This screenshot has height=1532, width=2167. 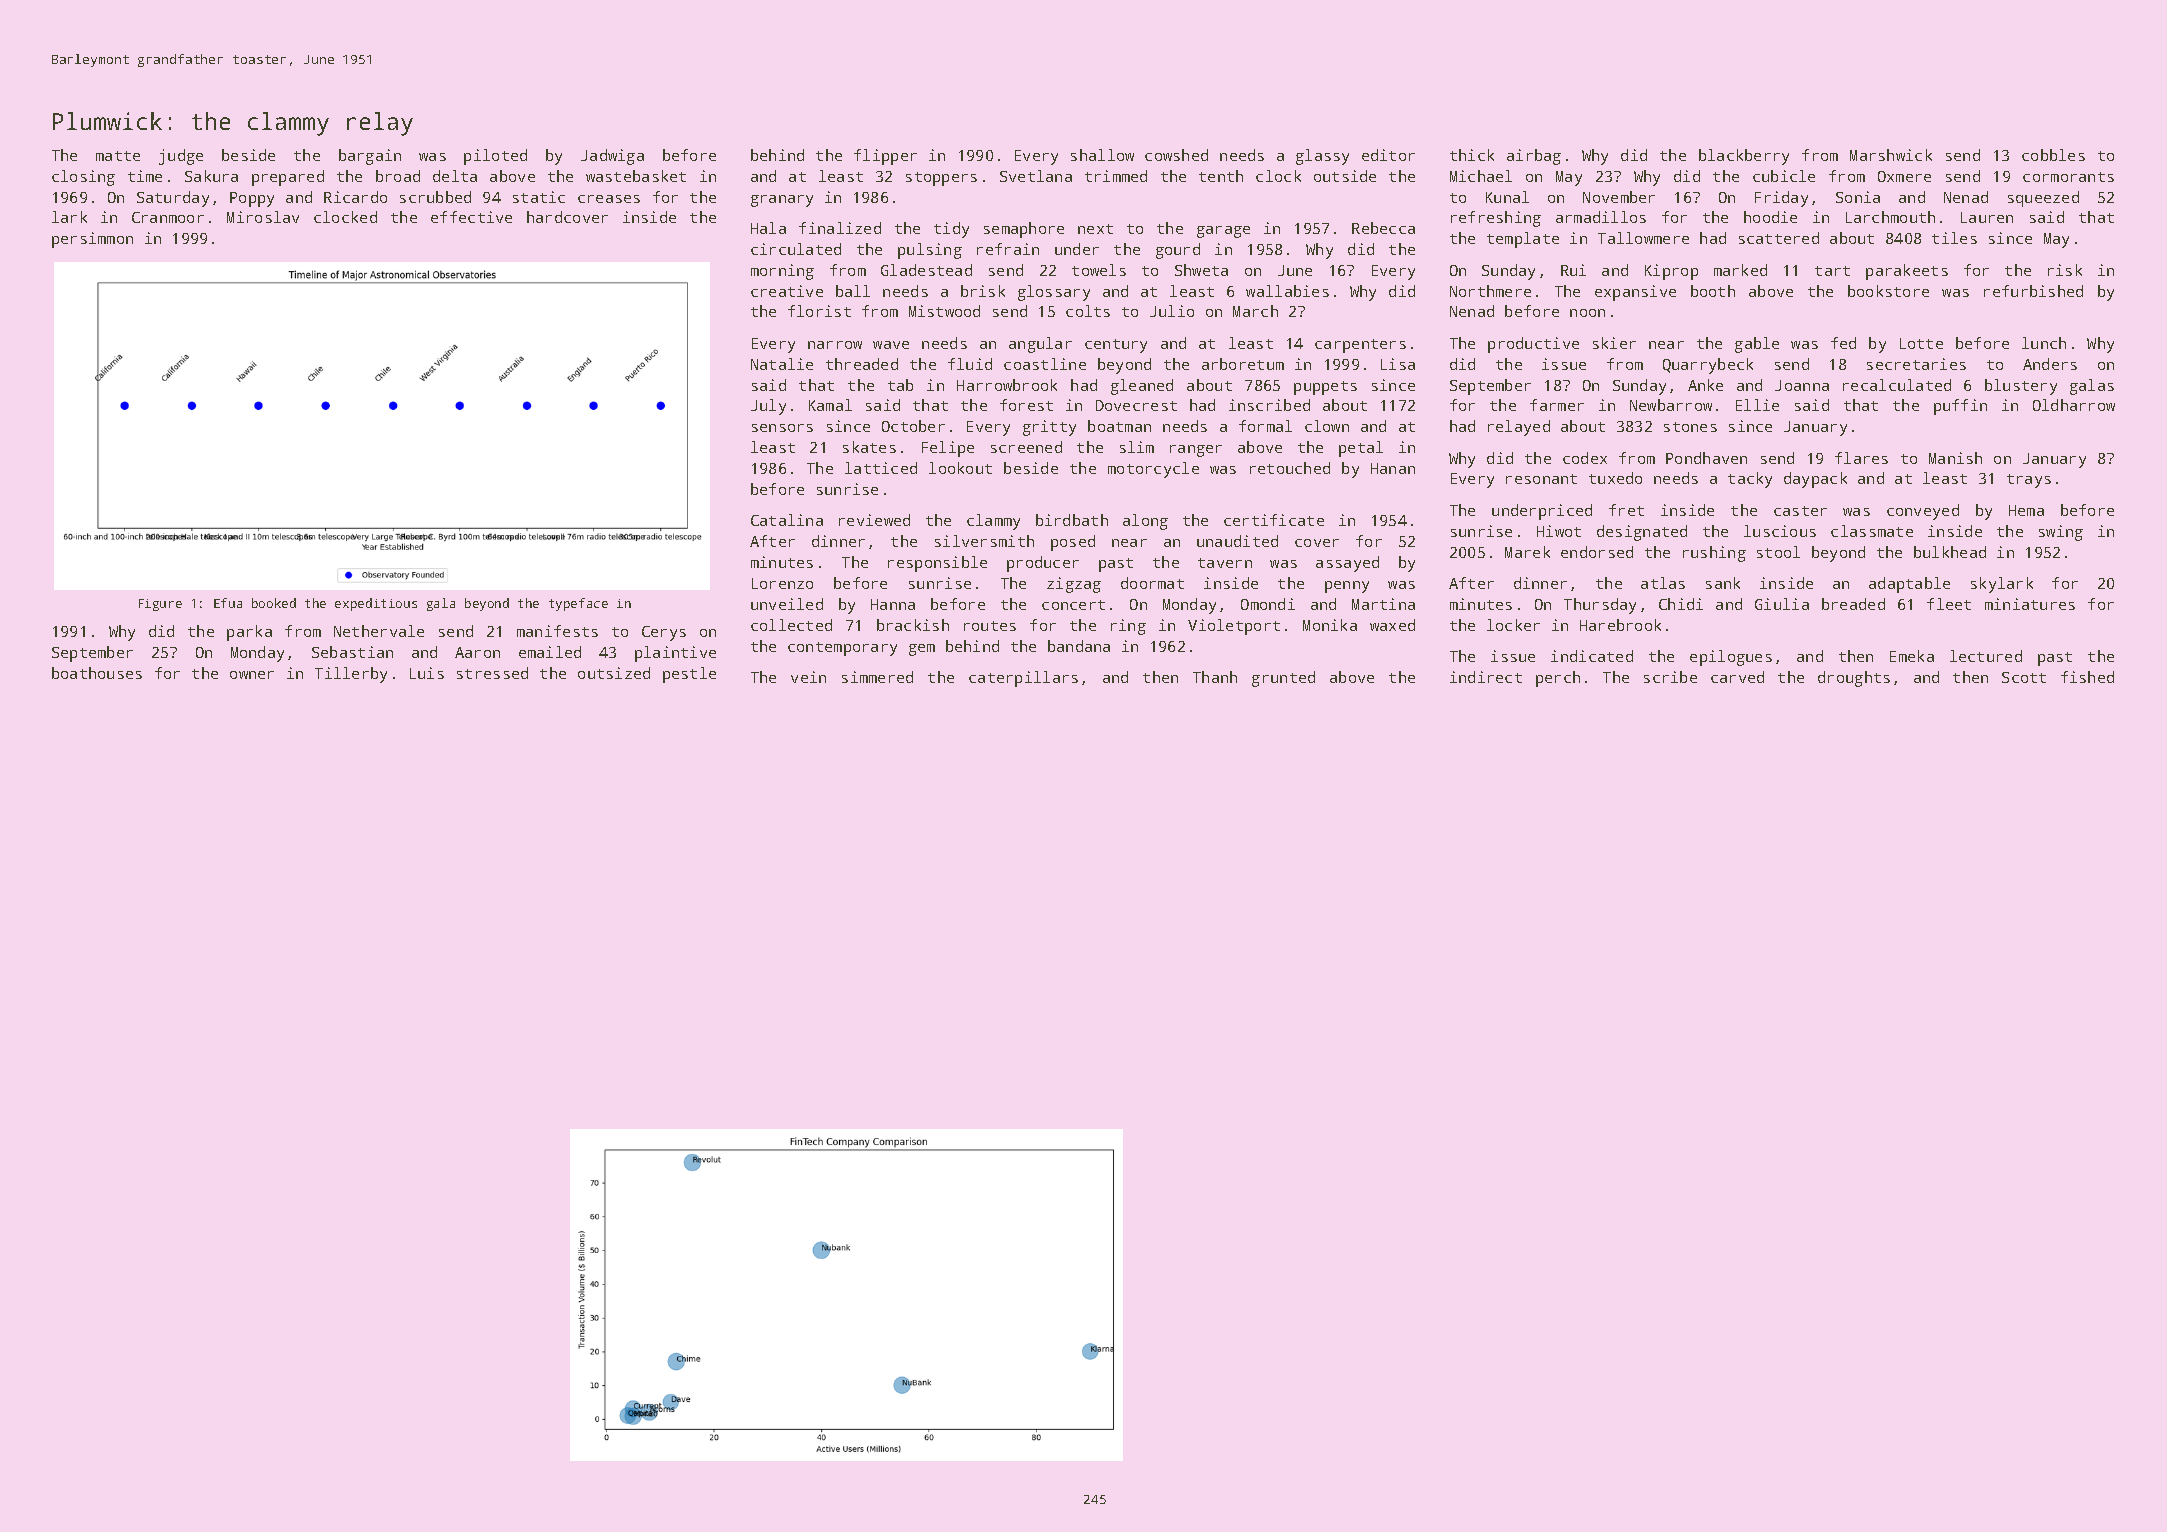 I want to click on collected, so click(x=791, y=625).
